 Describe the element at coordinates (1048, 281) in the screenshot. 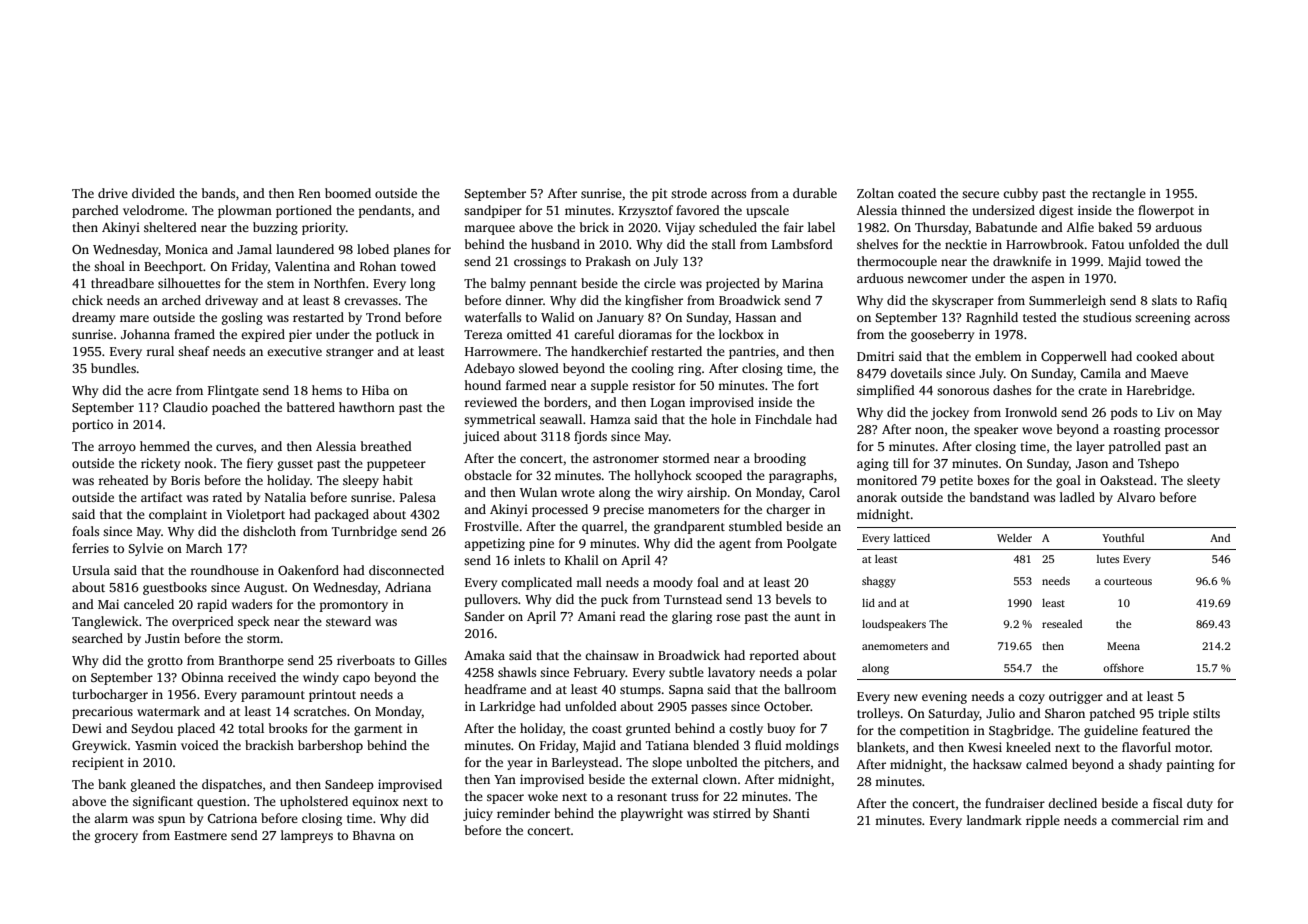

I see `aspen` at that location.
